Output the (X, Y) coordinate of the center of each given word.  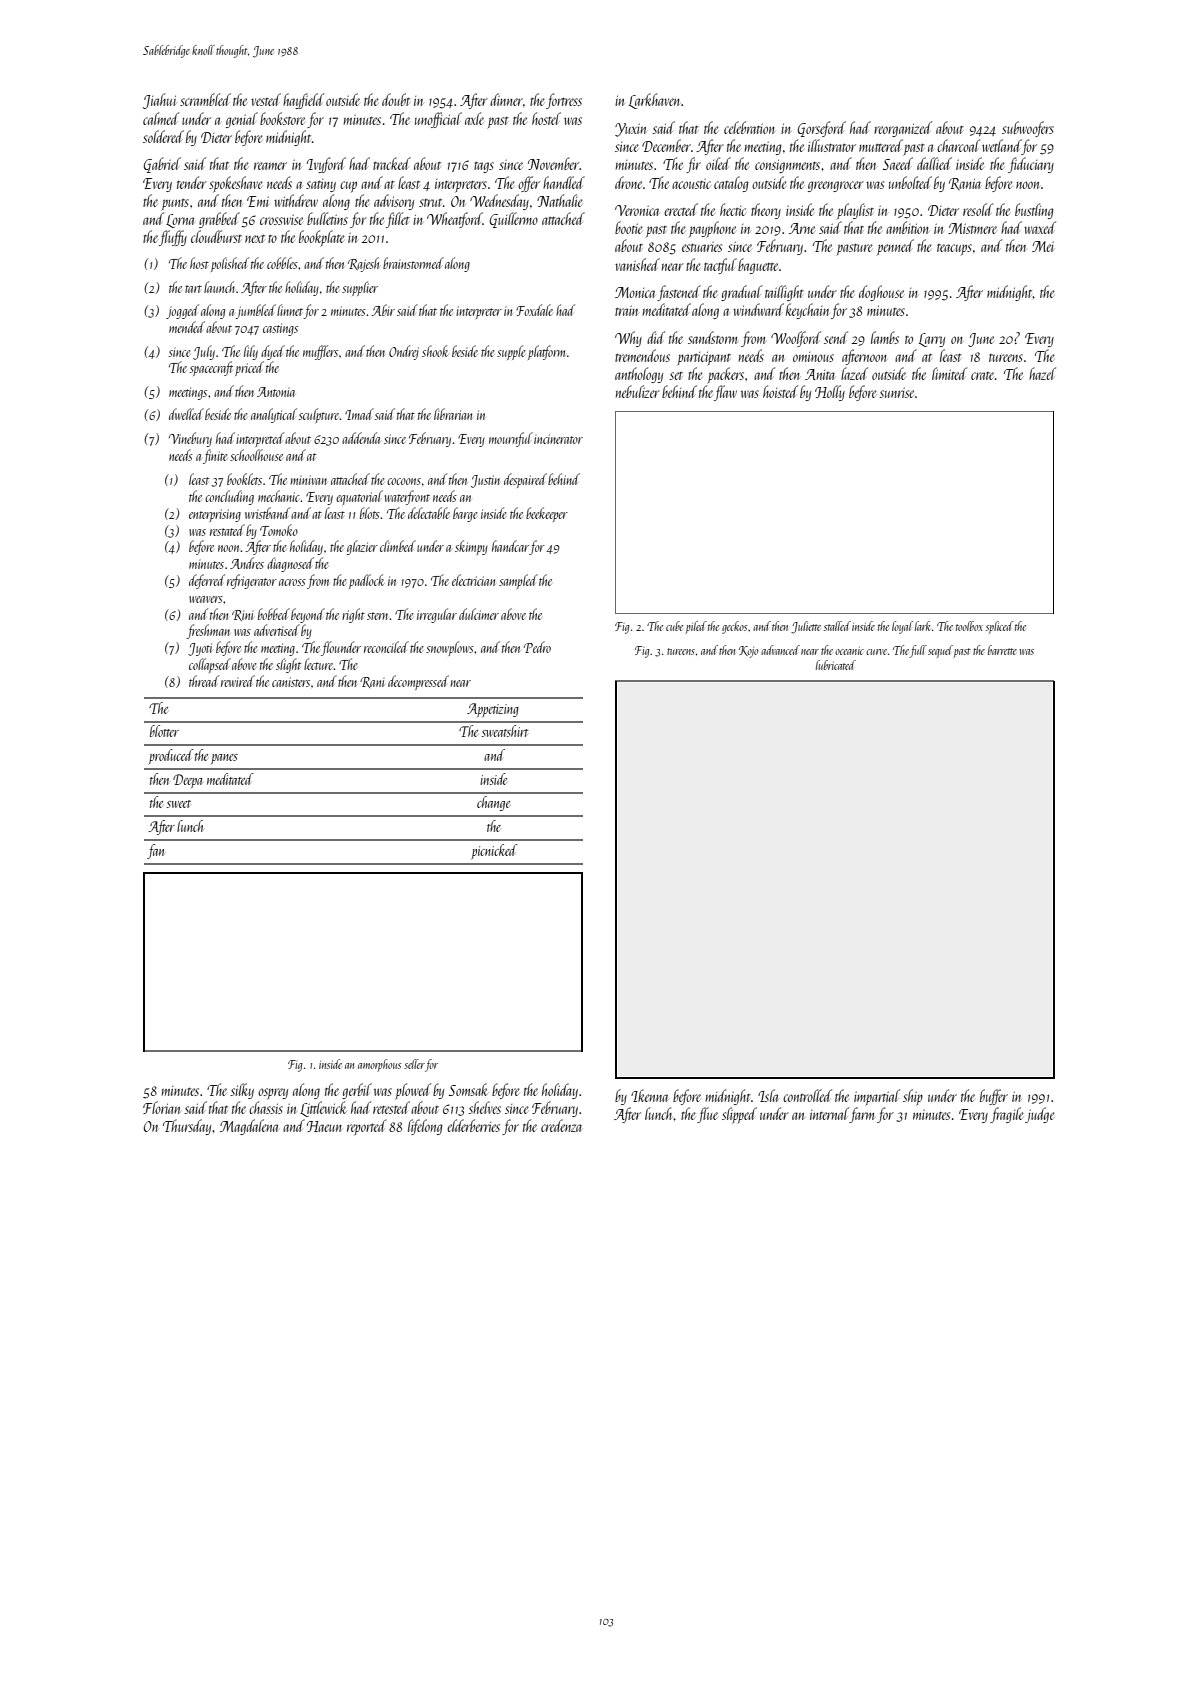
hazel (1042, 373)
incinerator (558, 439)
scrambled (205, 99)
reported (367, 1127)
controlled (807, 1095)
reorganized (903, 129)
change (493, 803)
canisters (291, 682)
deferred (207, 581)
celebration (749, 127)
